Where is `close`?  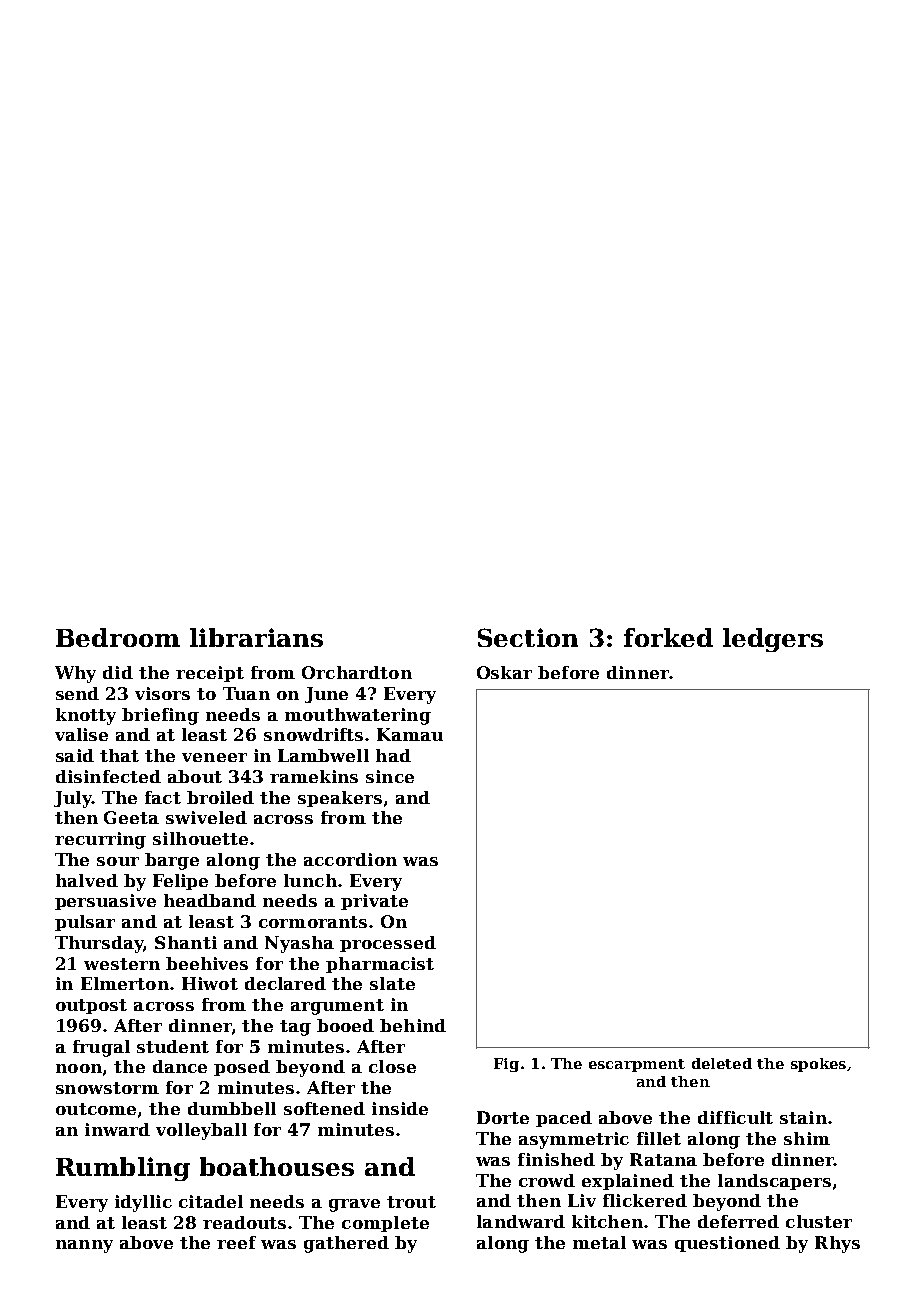
close is located at coordinates (392, 1066).
